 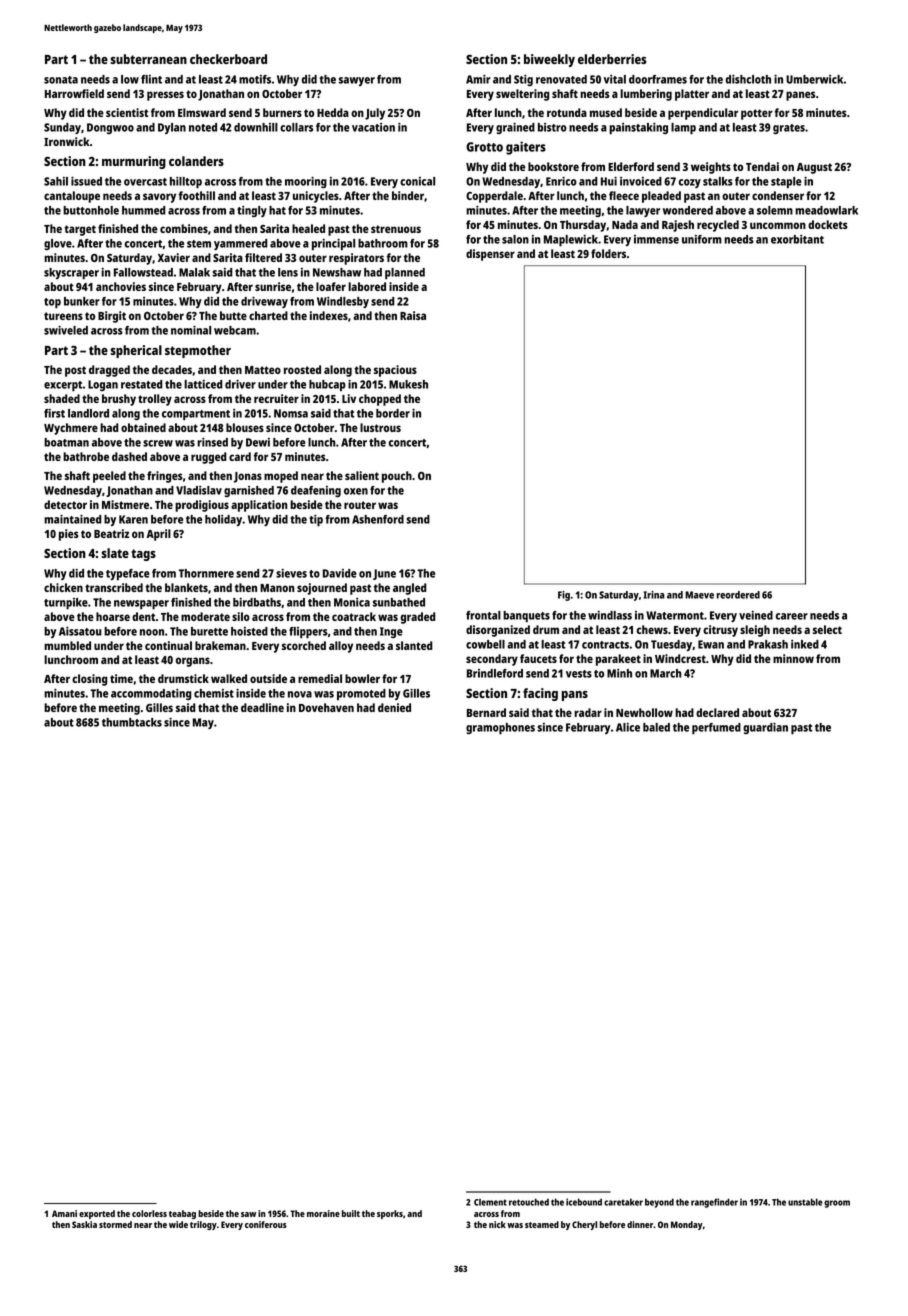 I want to click on built, so click(x=351, y=1213).
